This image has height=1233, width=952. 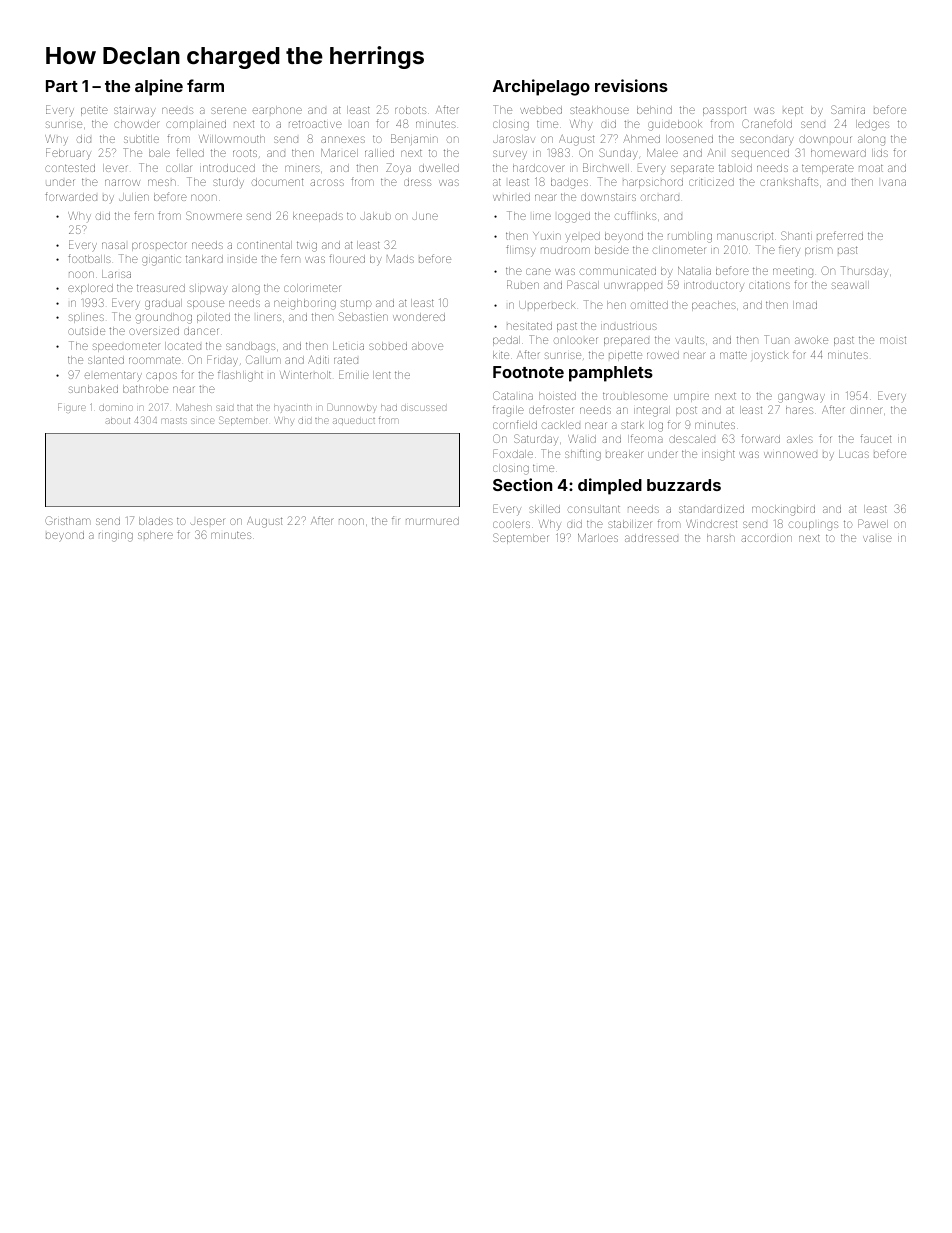 I want to click on Tuan, so click(x=776, y=339).
